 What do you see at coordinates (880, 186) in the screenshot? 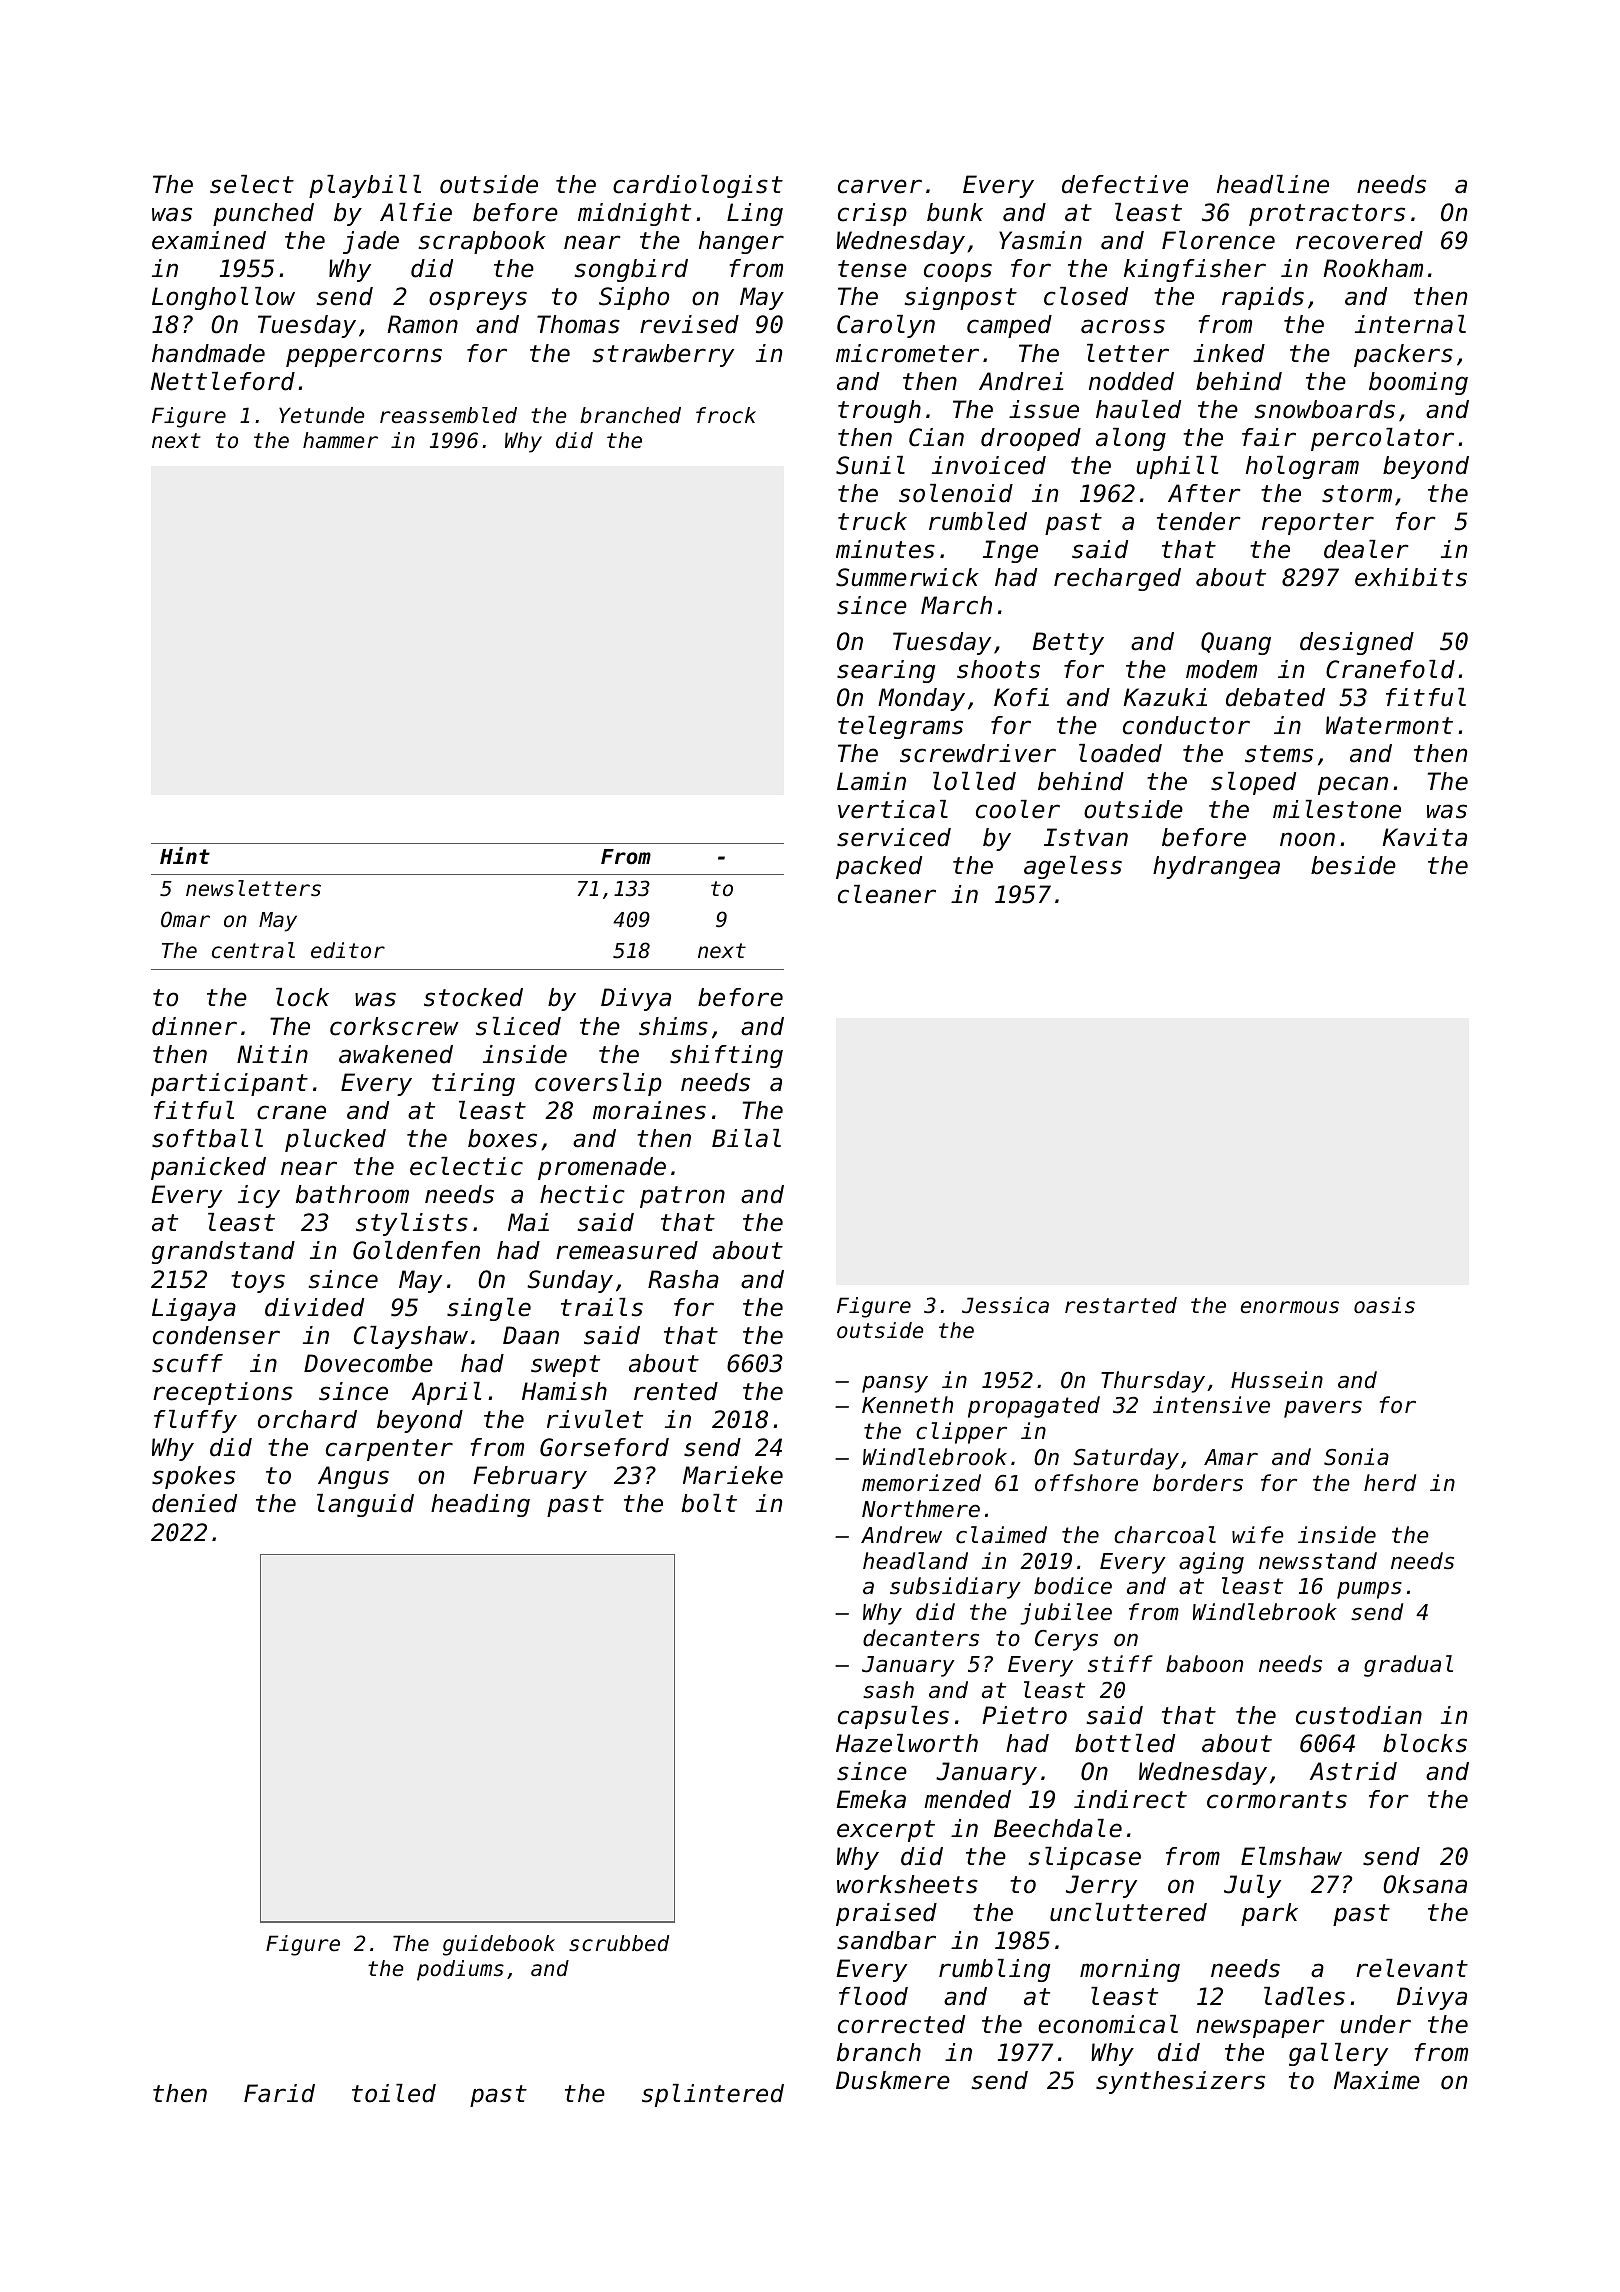
I see `carver` at bounding box center [880, 186].
